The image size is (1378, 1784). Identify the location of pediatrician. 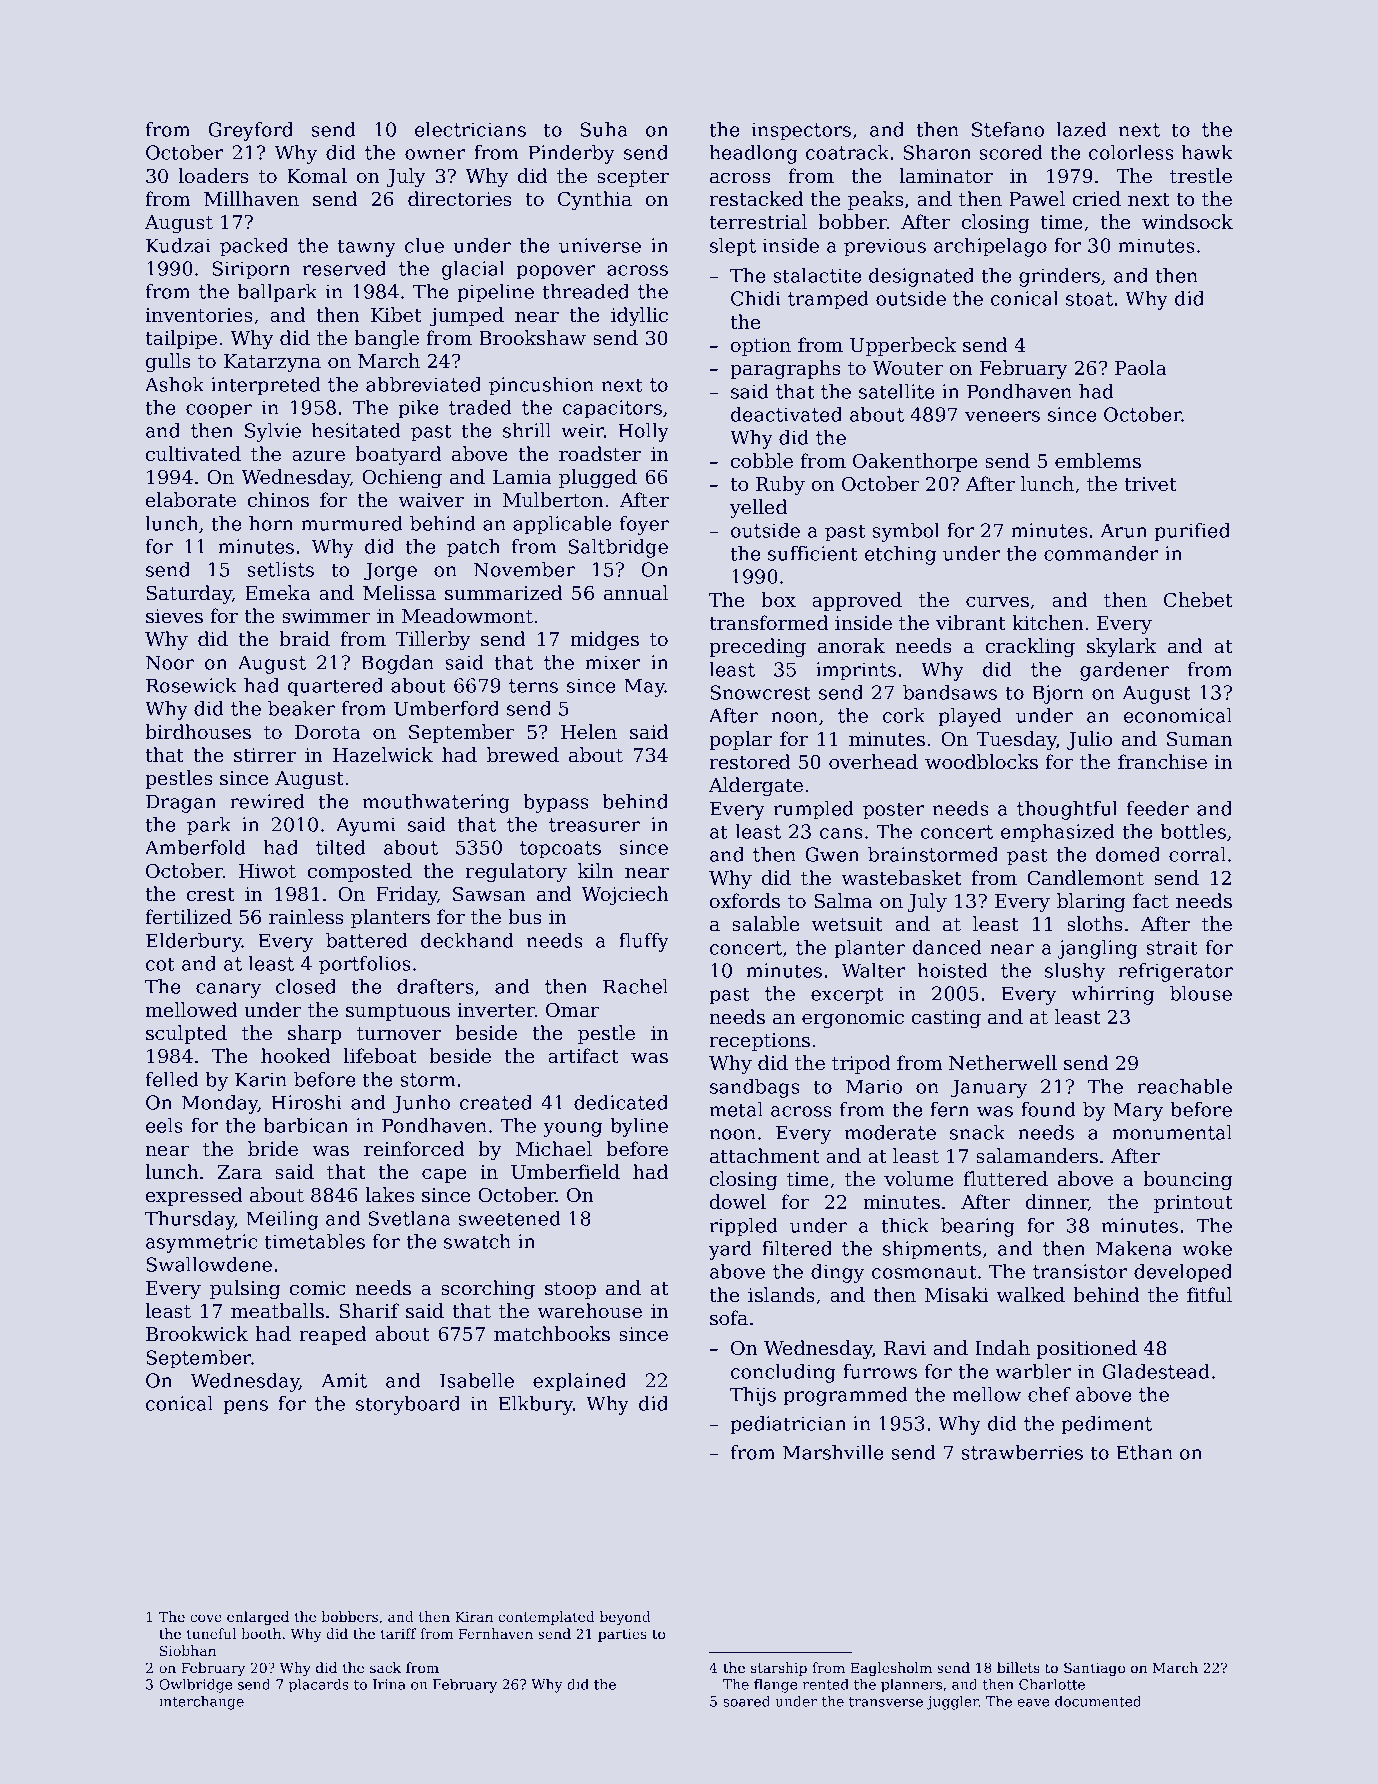
(788, 1425).
